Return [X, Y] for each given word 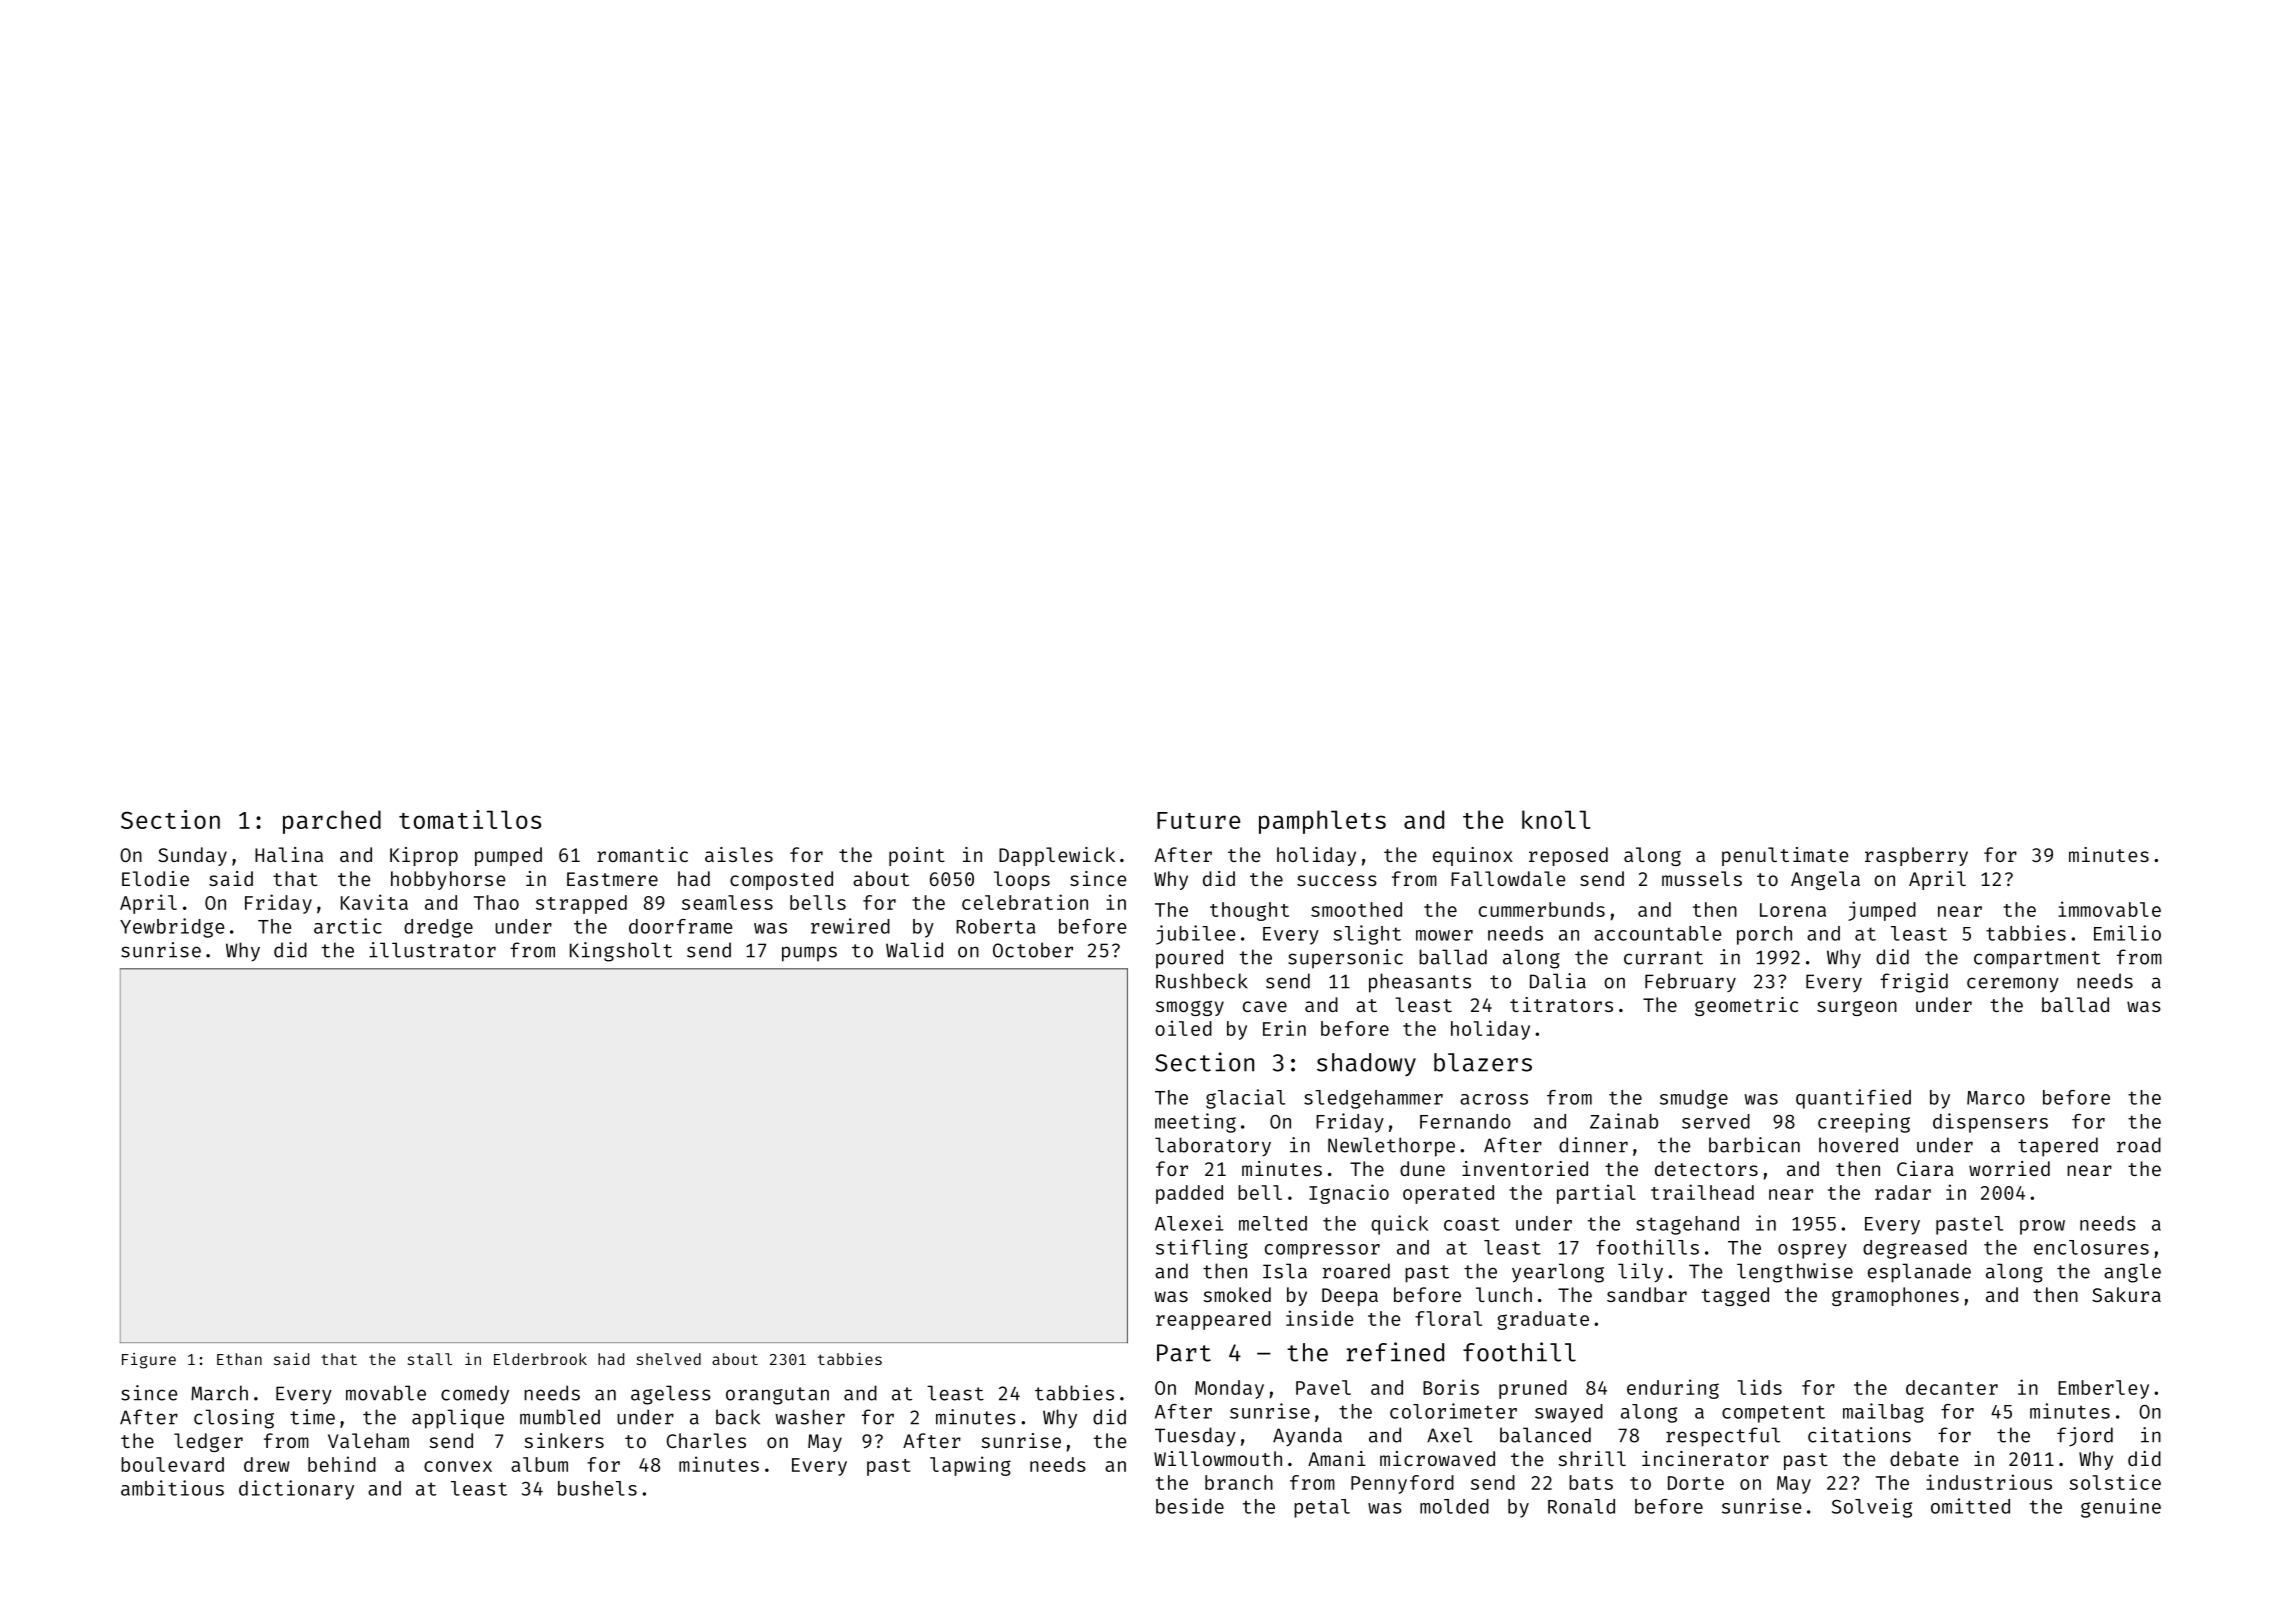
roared [1356, 1271]
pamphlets [1322, 822]
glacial [1245, 1099]
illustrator [432, 950]
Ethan [239, 1359]
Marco [1996, 1098]
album [539, 1464]
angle [2132, 1273]
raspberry [1916, 856]
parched [332, 822]
